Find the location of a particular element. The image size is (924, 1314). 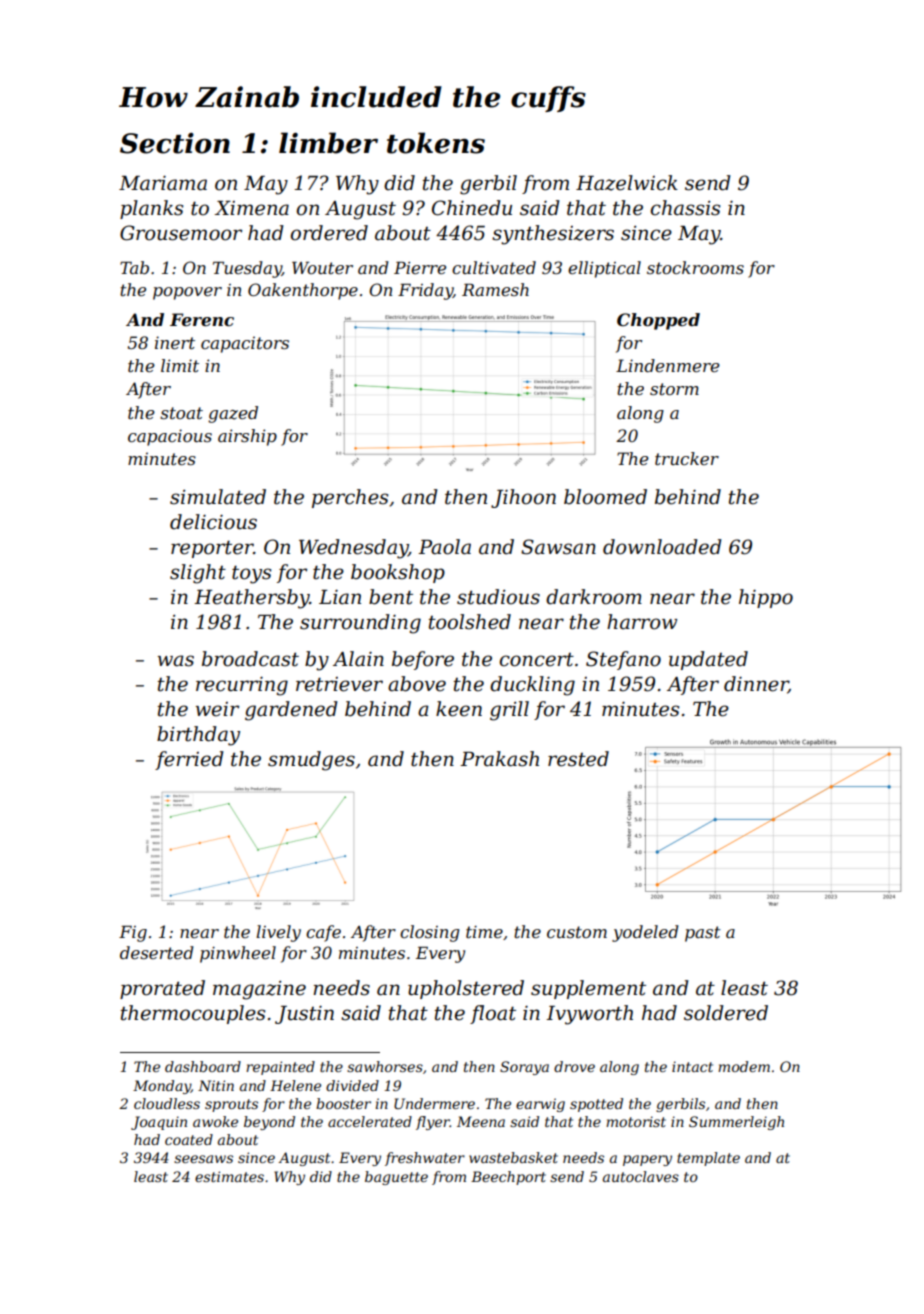

estimates is located at coordinates (229, 1176).
